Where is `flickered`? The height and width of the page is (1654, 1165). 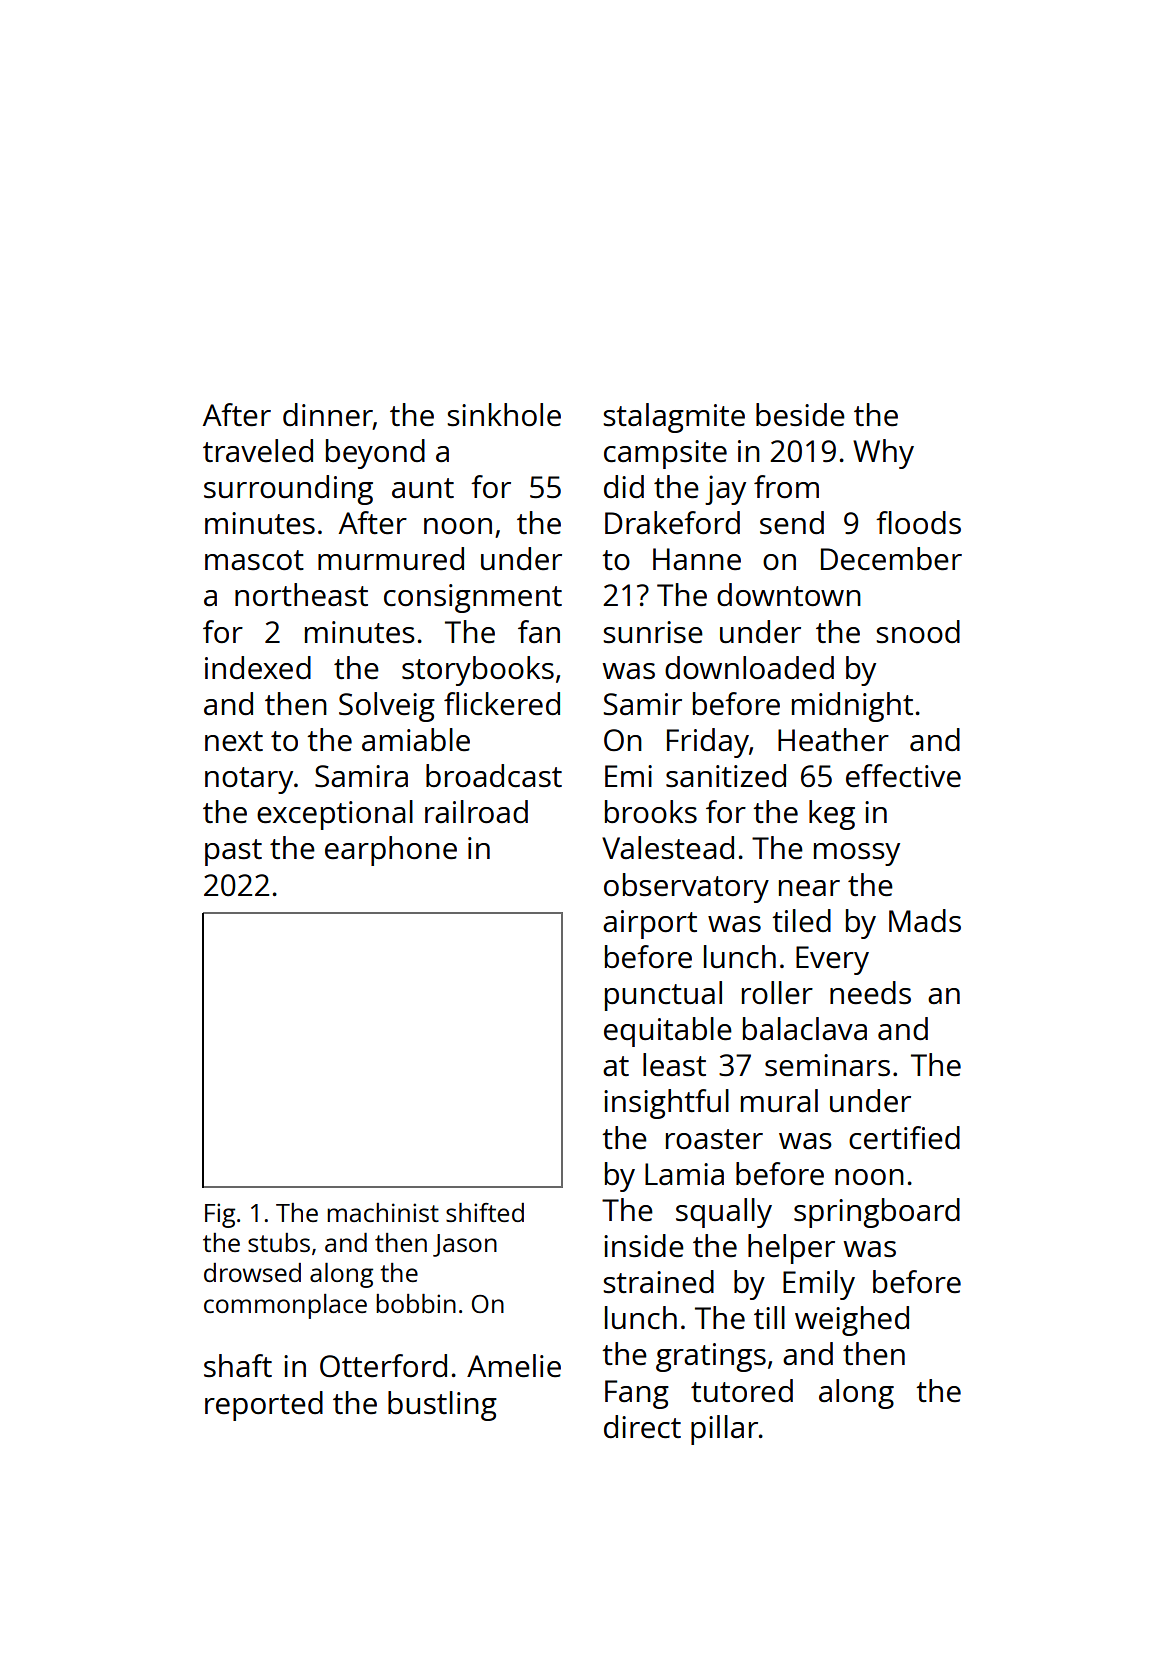 flickered is located at coordinates (502, 704).
